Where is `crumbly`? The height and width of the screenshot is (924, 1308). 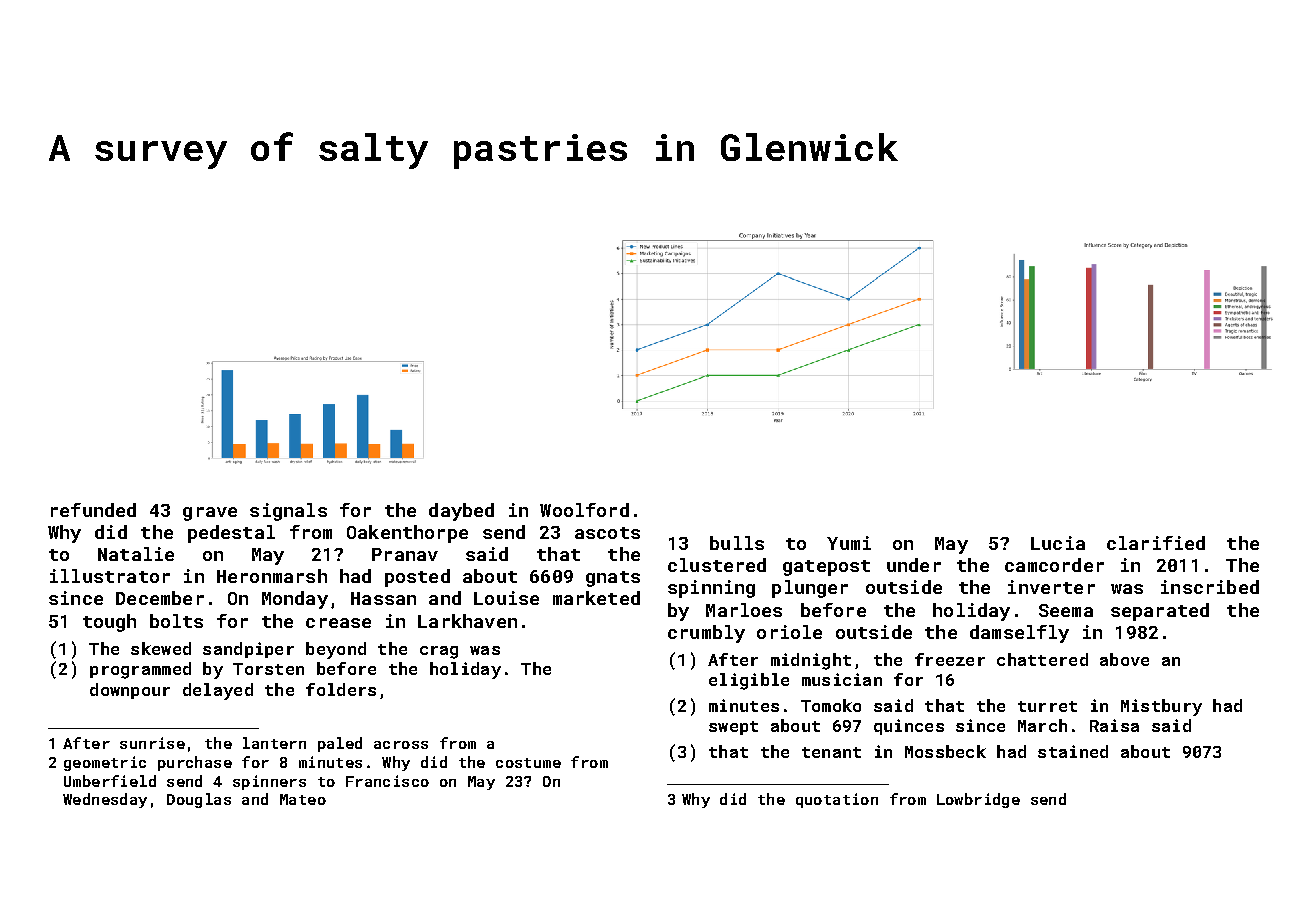 crumbly is located at coordinates (706, 634).
